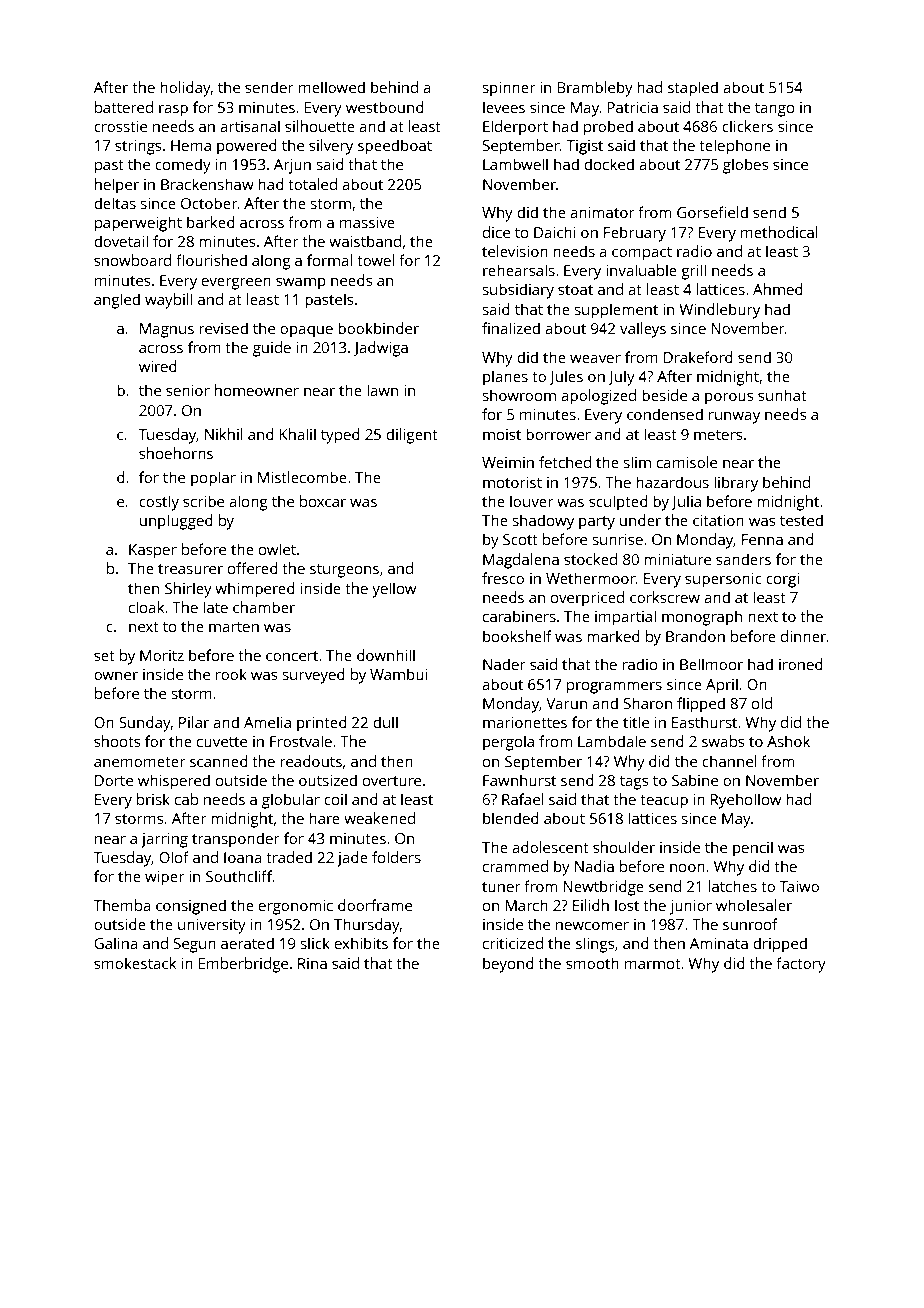  What do you see at coordinates (782, 580) in the screenshot?
I see `corgi` at bounding box center [782, 580].
